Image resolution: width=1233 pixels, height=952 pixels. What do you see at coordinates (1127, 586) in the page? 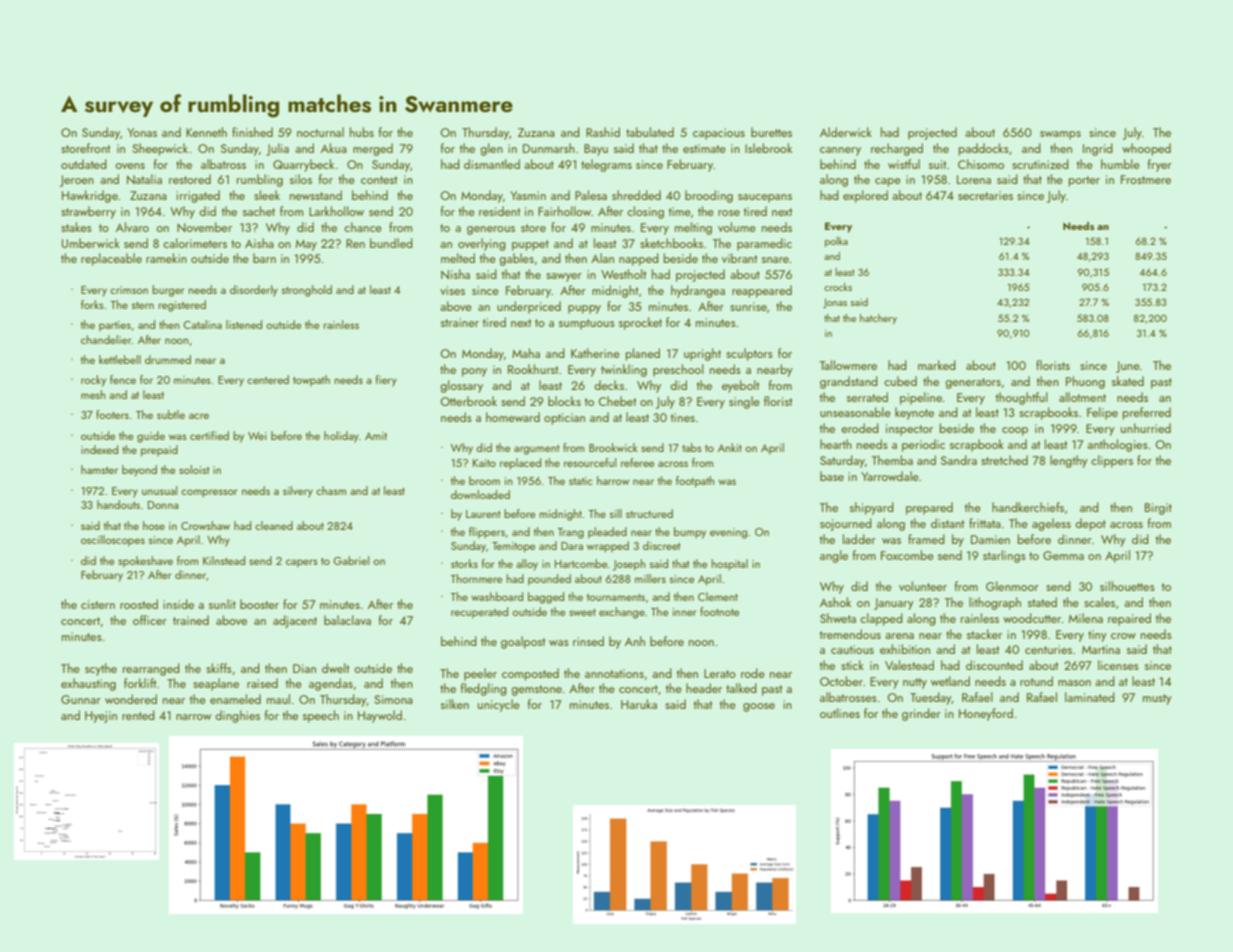
I see `silhouettes` at bounding box center [1127, 586].
